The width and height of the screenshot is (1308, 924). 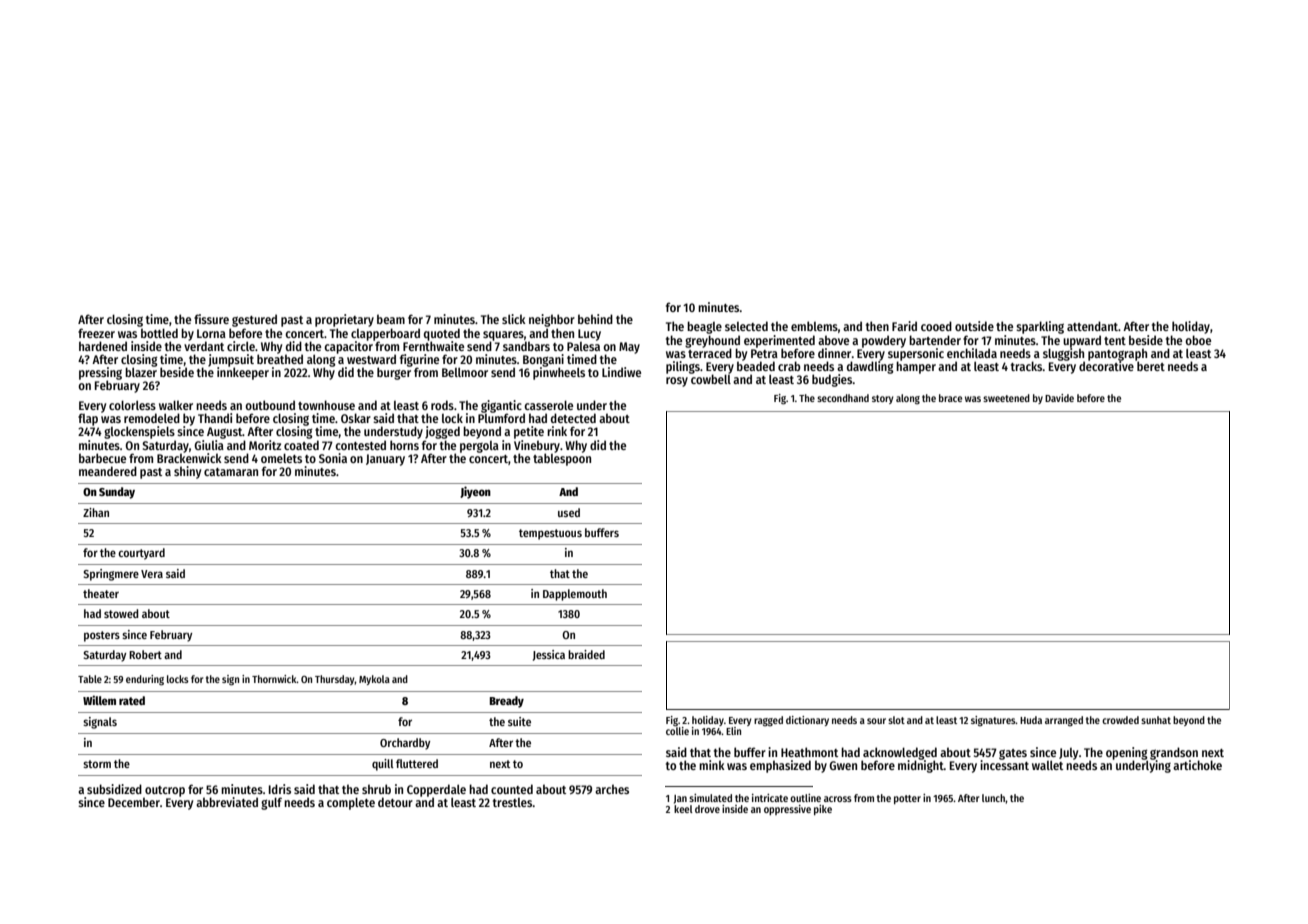 I want to click on tent, so click(x=1115, y=341).
